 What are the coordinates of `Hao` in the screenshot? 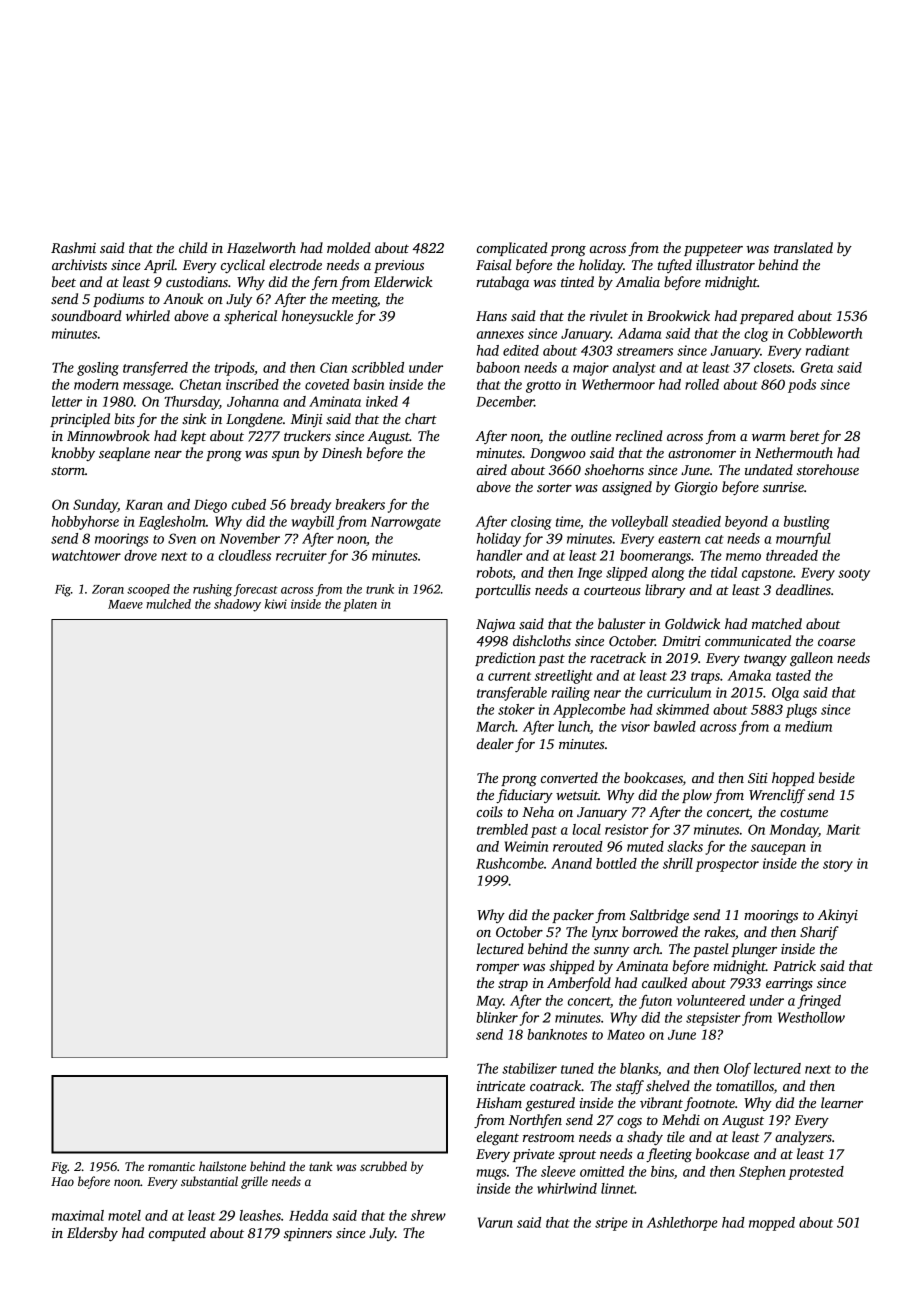 It's located at (62, 1181).
